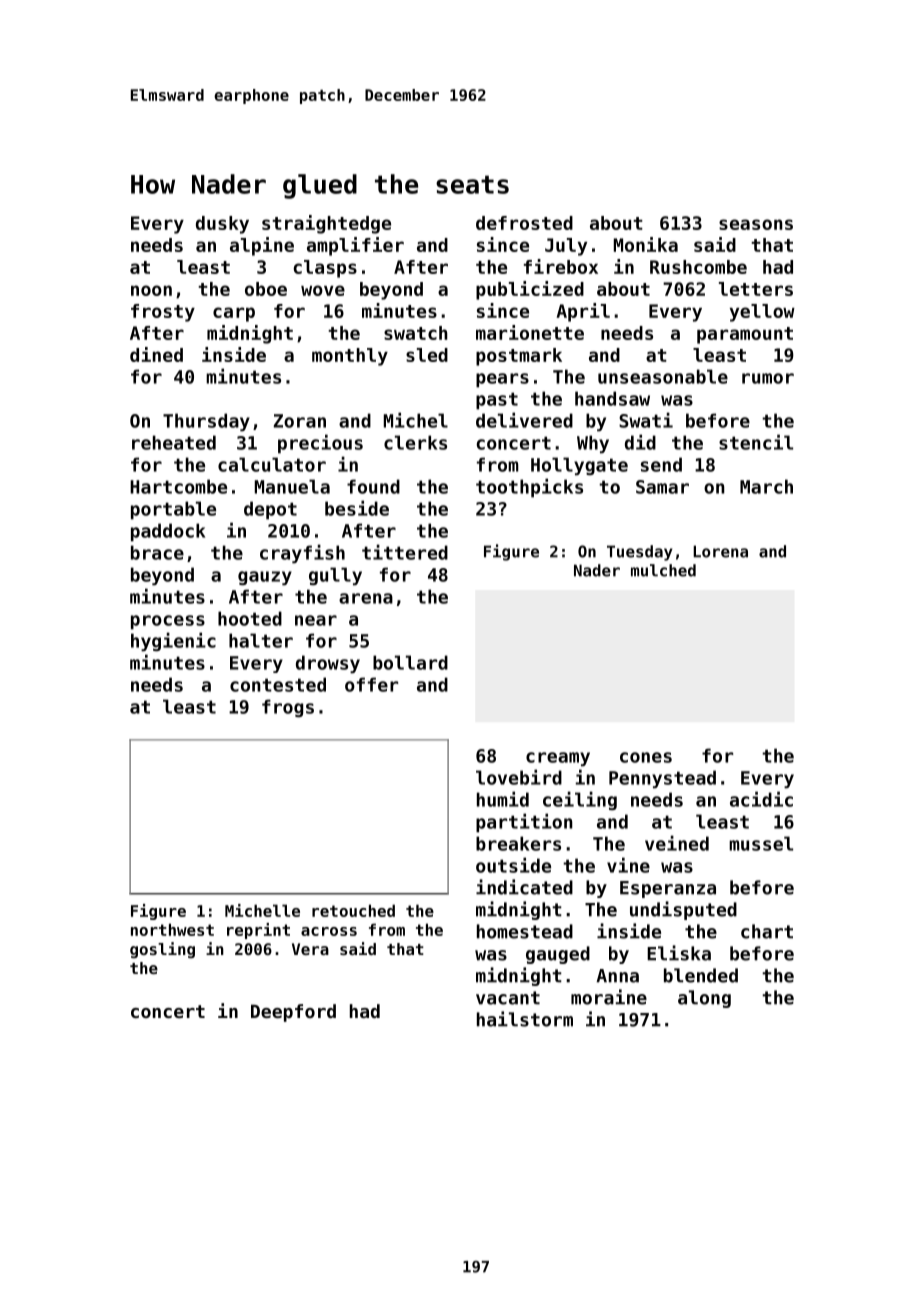  Describe the element at coordinates (325, 269) in the screenshot. I see `clasps` at that location.
